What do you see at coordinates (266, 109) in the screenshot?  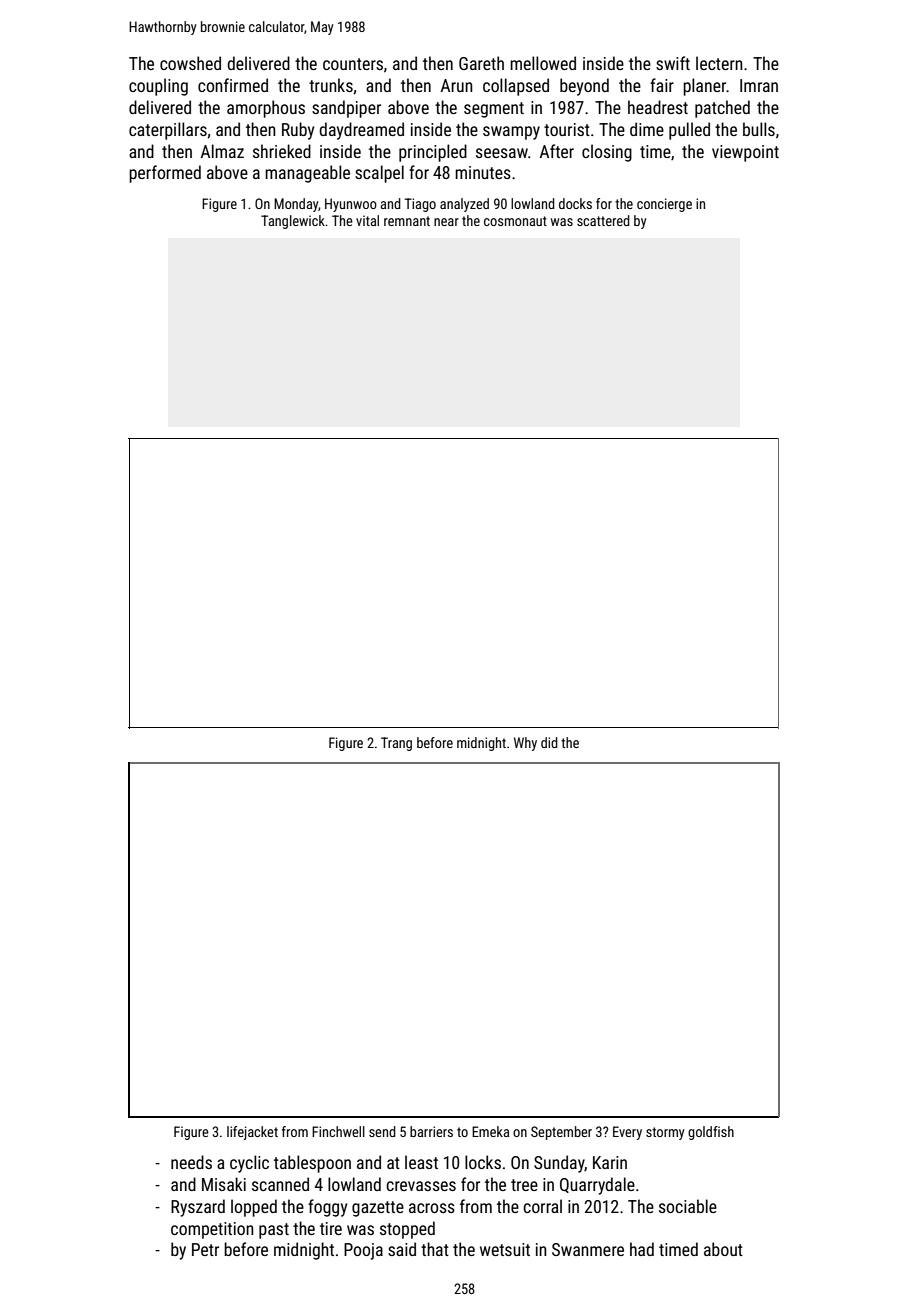 I see `amorphous` at bounding box center [266, 109].
